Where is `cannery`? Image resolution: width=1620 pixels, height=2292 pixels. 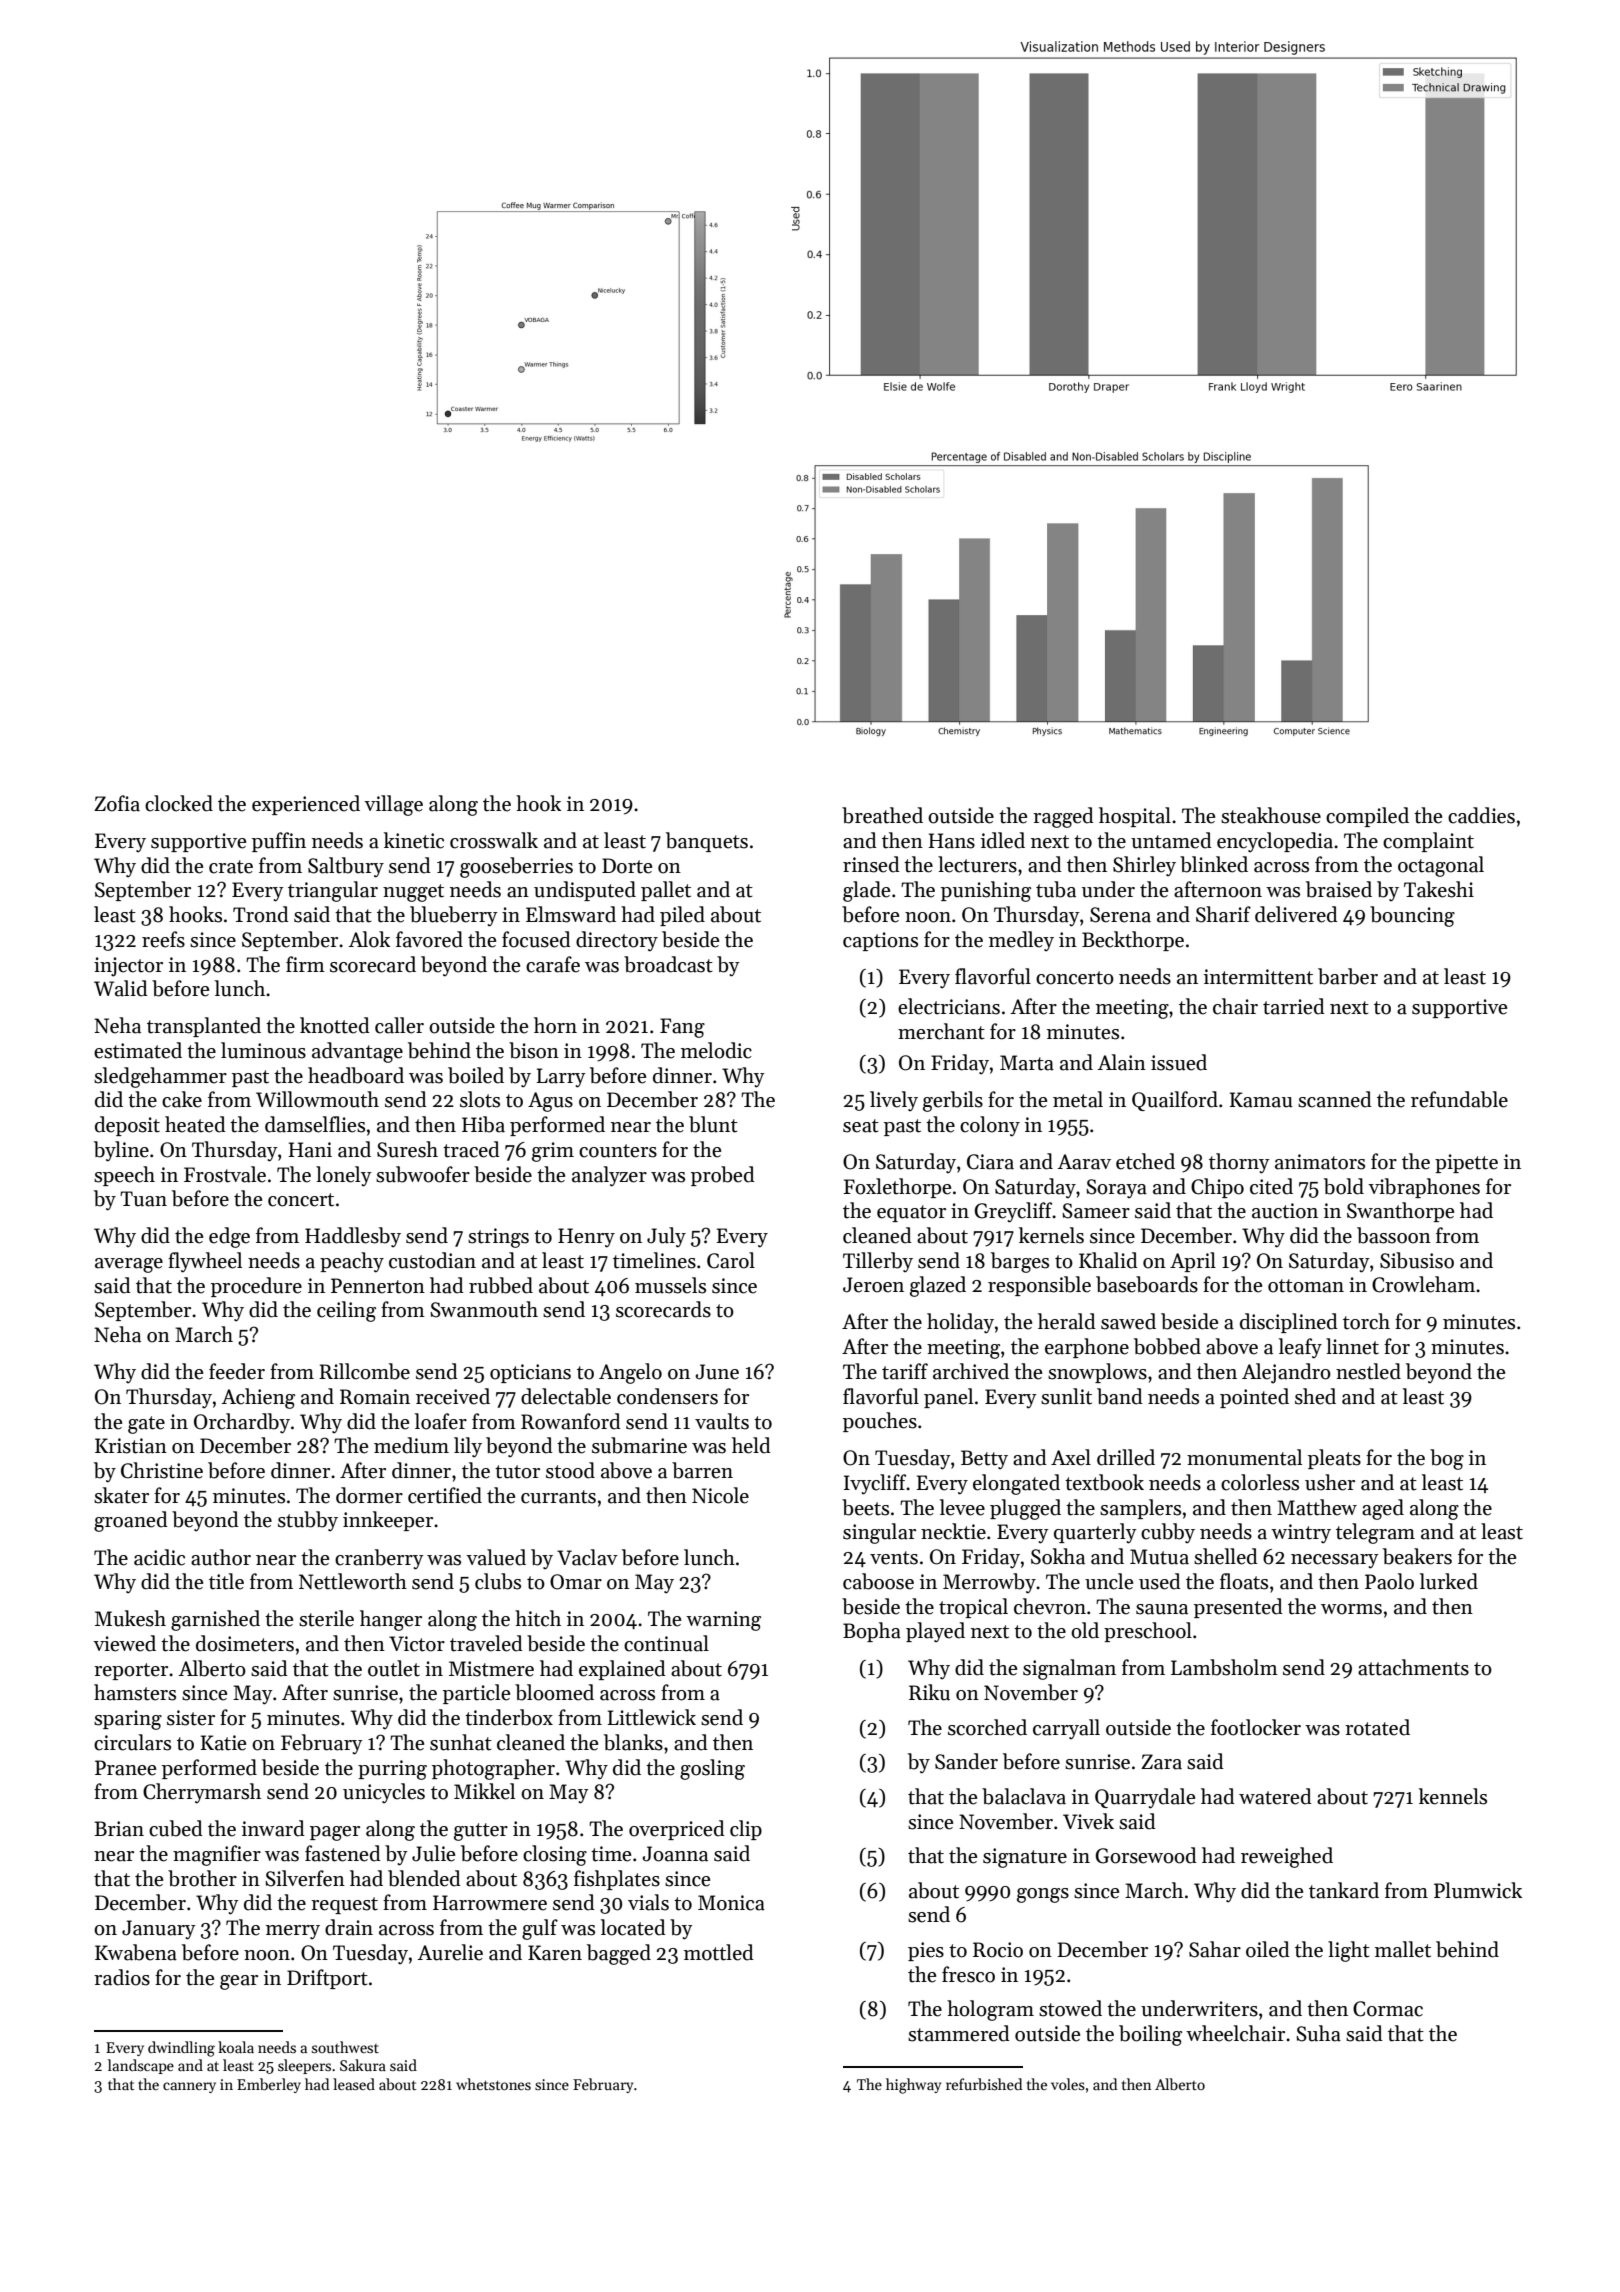 cannery is located at coordinates (189, 2087).
